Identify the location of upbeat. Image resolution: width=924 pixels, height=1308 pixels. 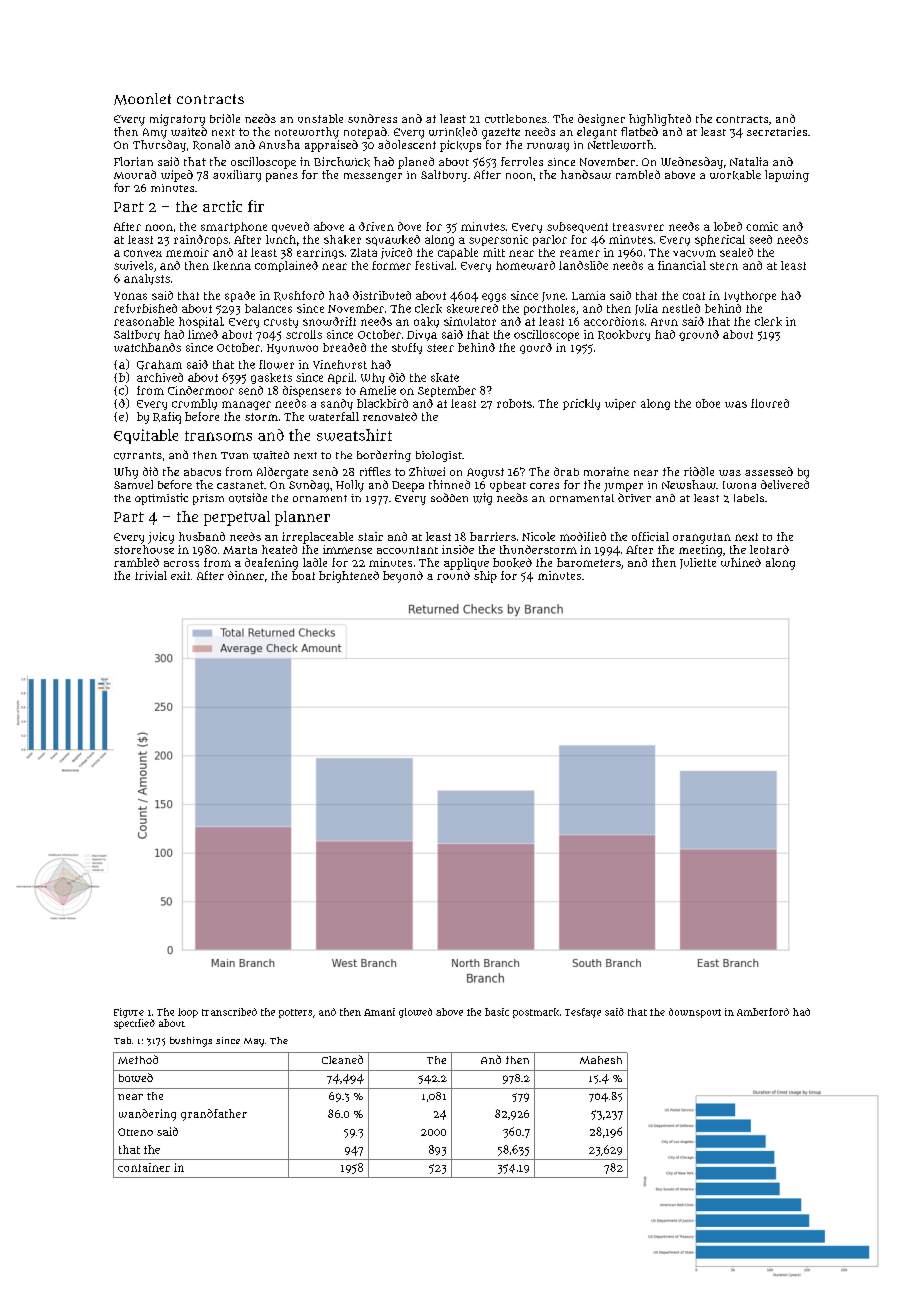
(508, 486).
